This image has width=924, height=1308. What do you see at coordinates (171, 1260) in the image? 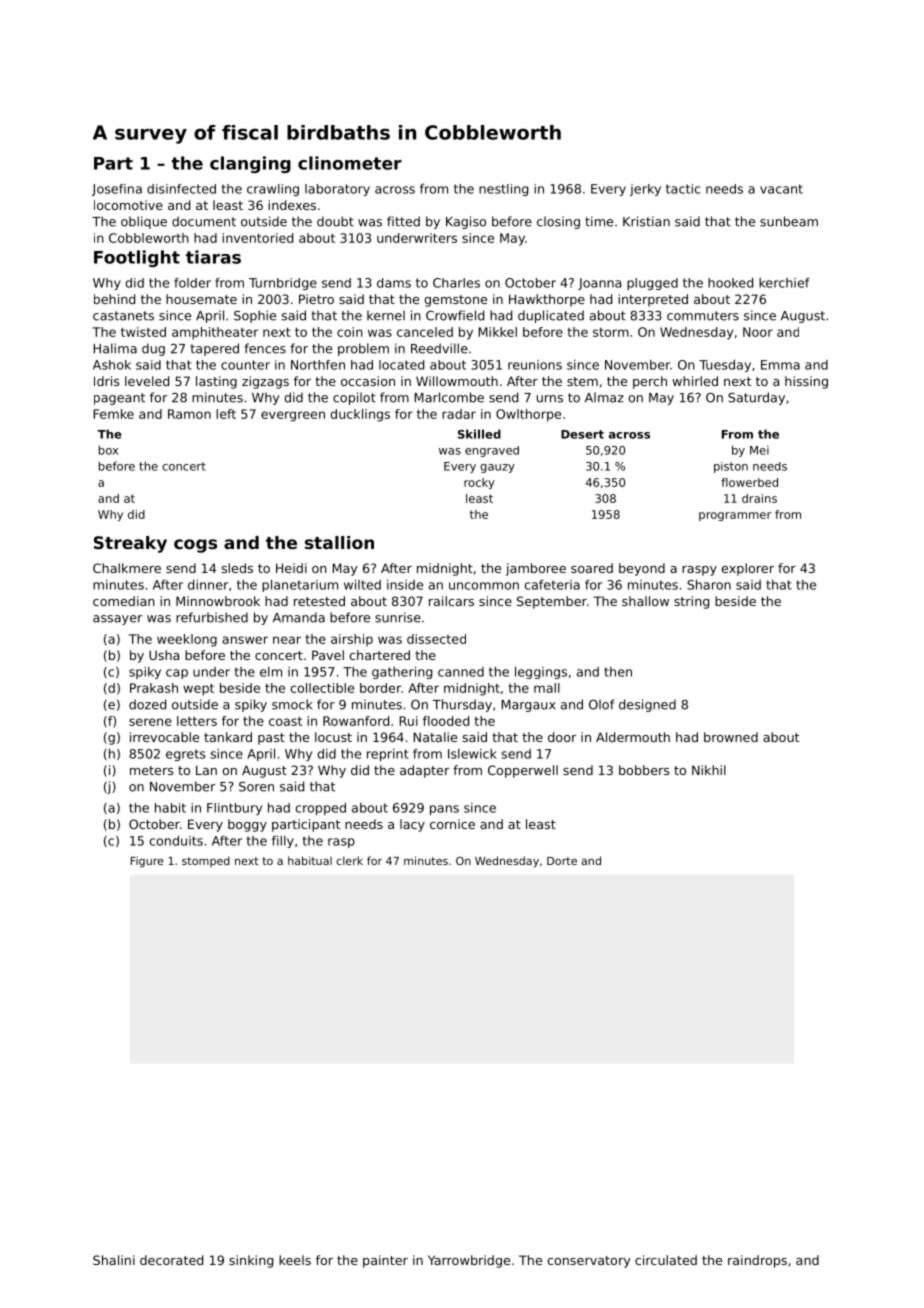
I see `decorated` at bounding box center [171, 1260].
